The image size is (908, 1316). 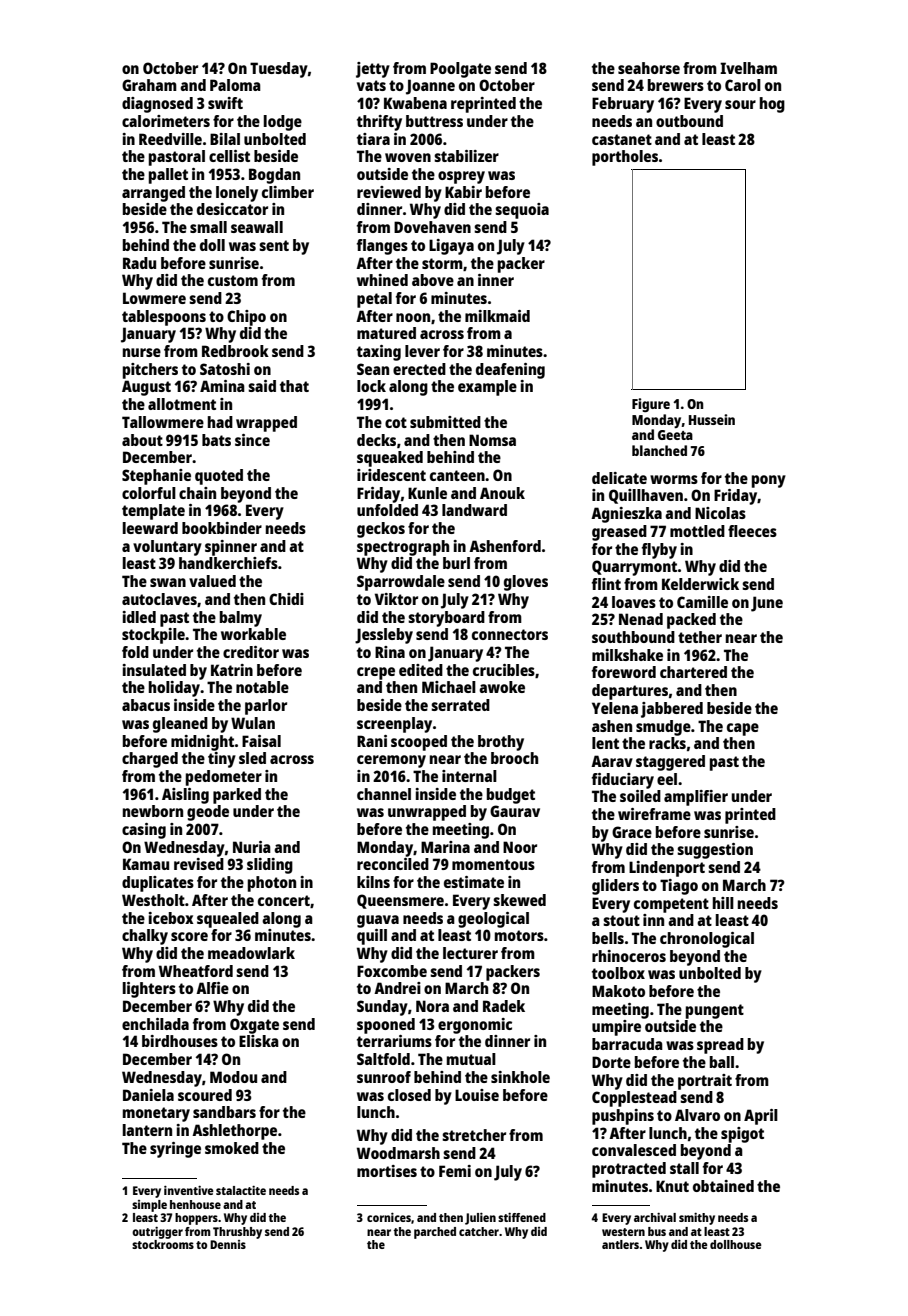 What do you see at coordinates (697, 1219) in the image?
I see `smithy` at bounding box center [697, 1219].
